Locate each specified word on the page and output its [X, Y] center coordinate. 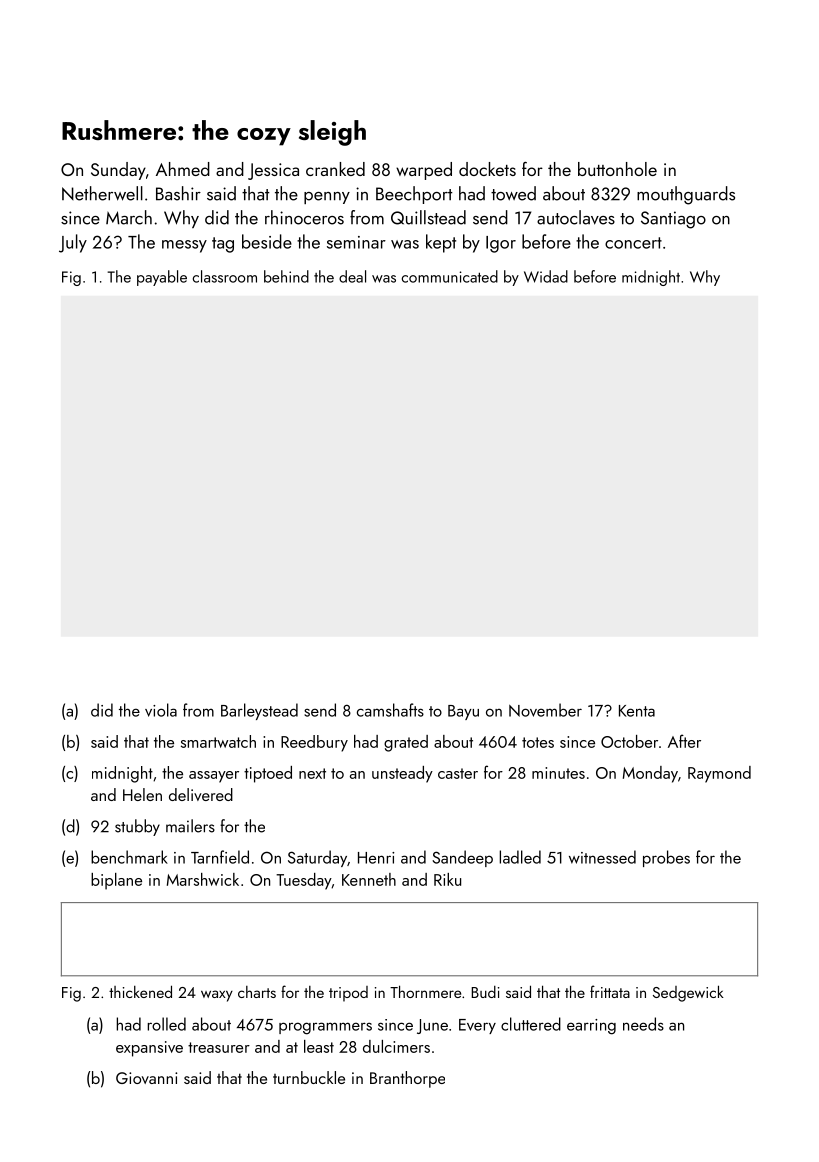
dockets [487, 169]
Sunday [118, 171]
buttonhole [617, 169]
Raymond [719, 774]
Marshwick [203, 879]
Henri [376, 858]
